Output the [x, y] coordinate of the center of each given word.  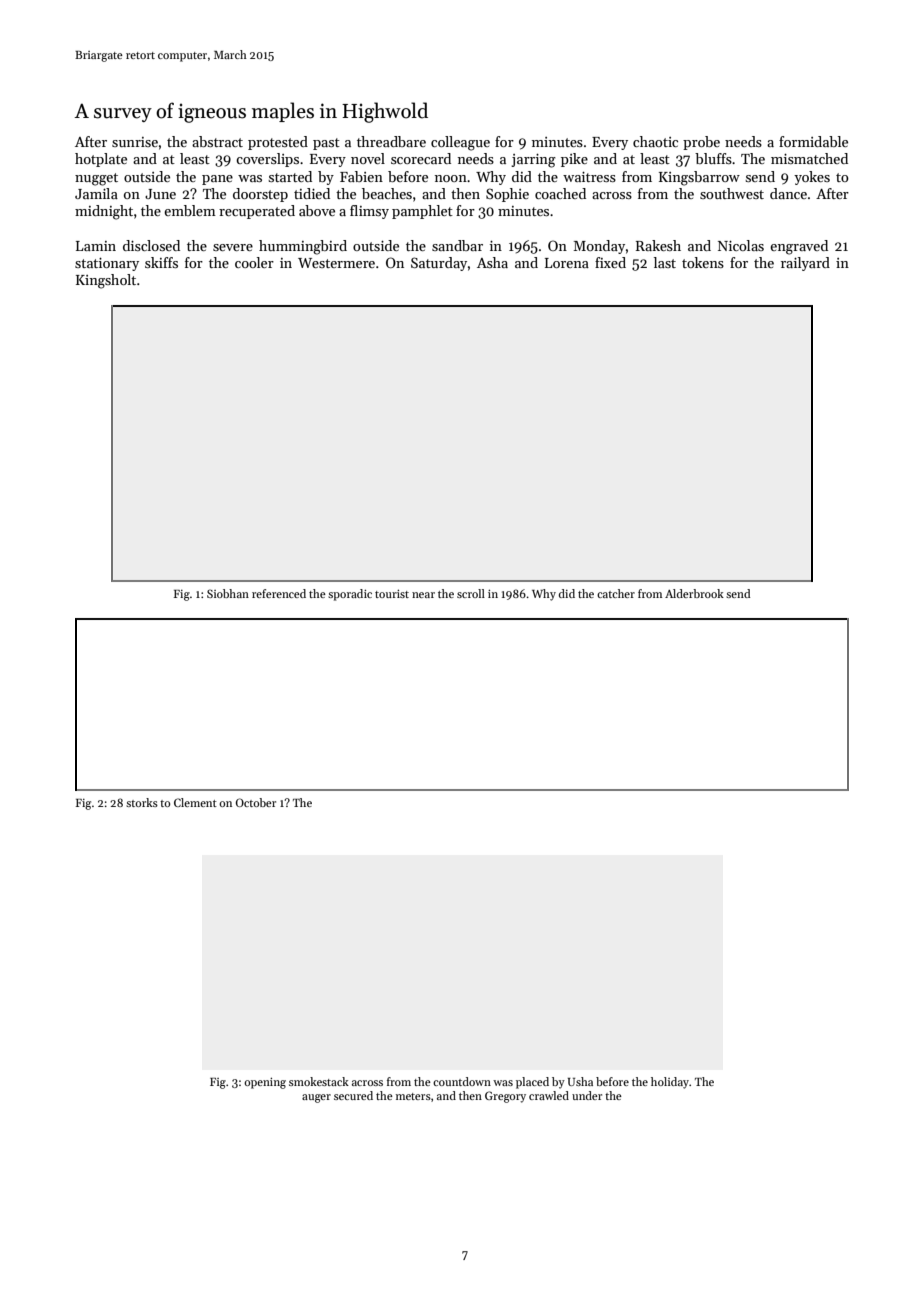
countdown [462, 1081]
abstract [217, 141]
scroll [471, 593]
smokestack [319, 1081]
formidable [813, 141]
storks [142, 802]
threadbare [391, 141]
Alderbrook [694, 593]
